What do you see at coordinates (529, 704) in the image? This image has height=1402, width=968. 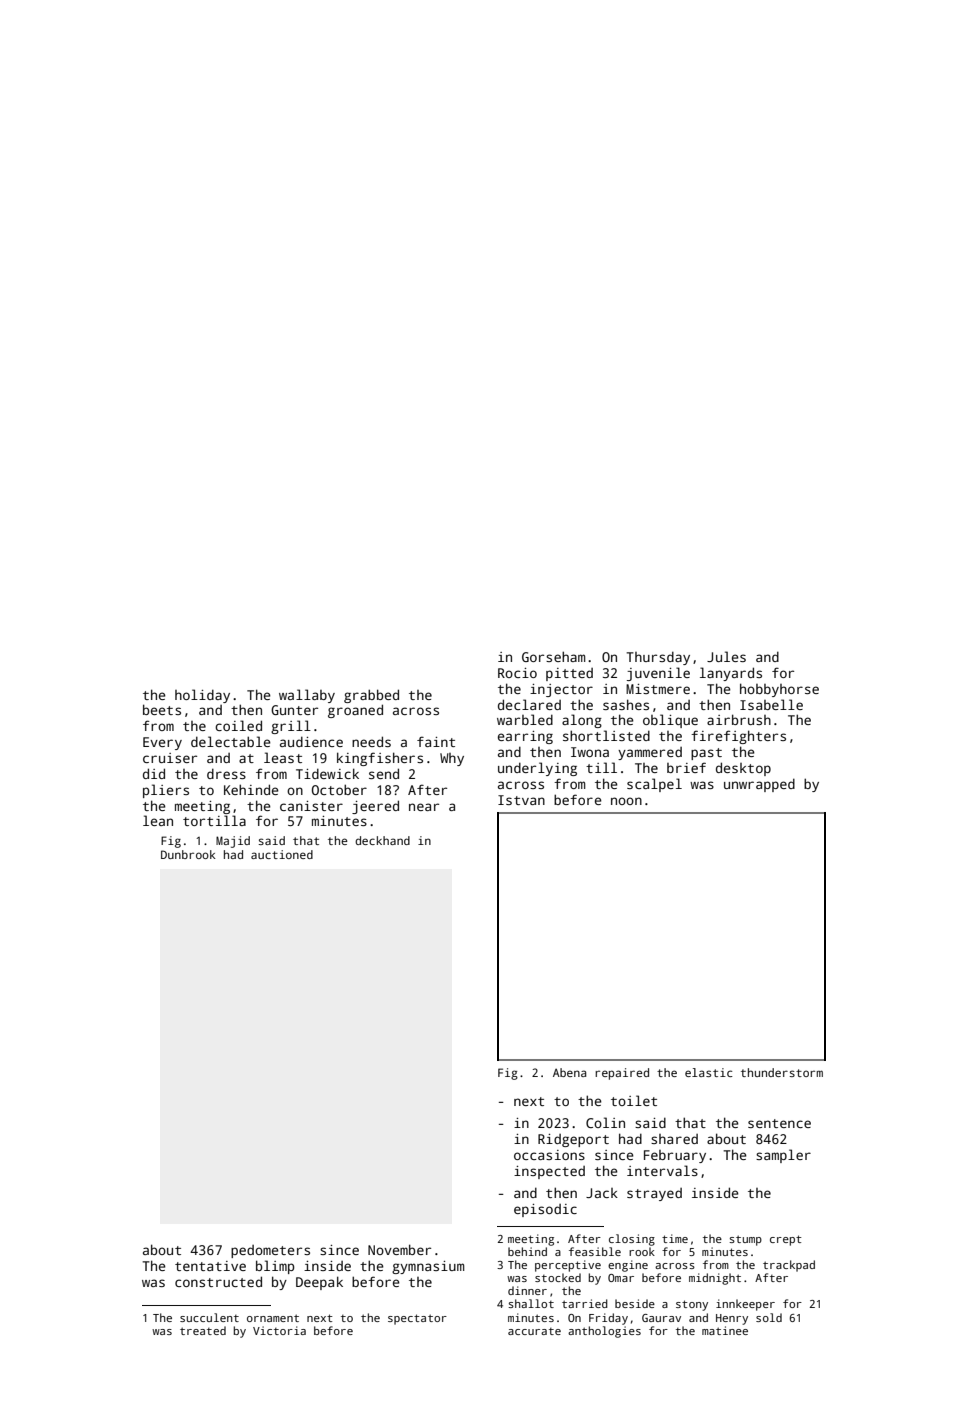 I see `declared` at bounding box center [529, 704].
